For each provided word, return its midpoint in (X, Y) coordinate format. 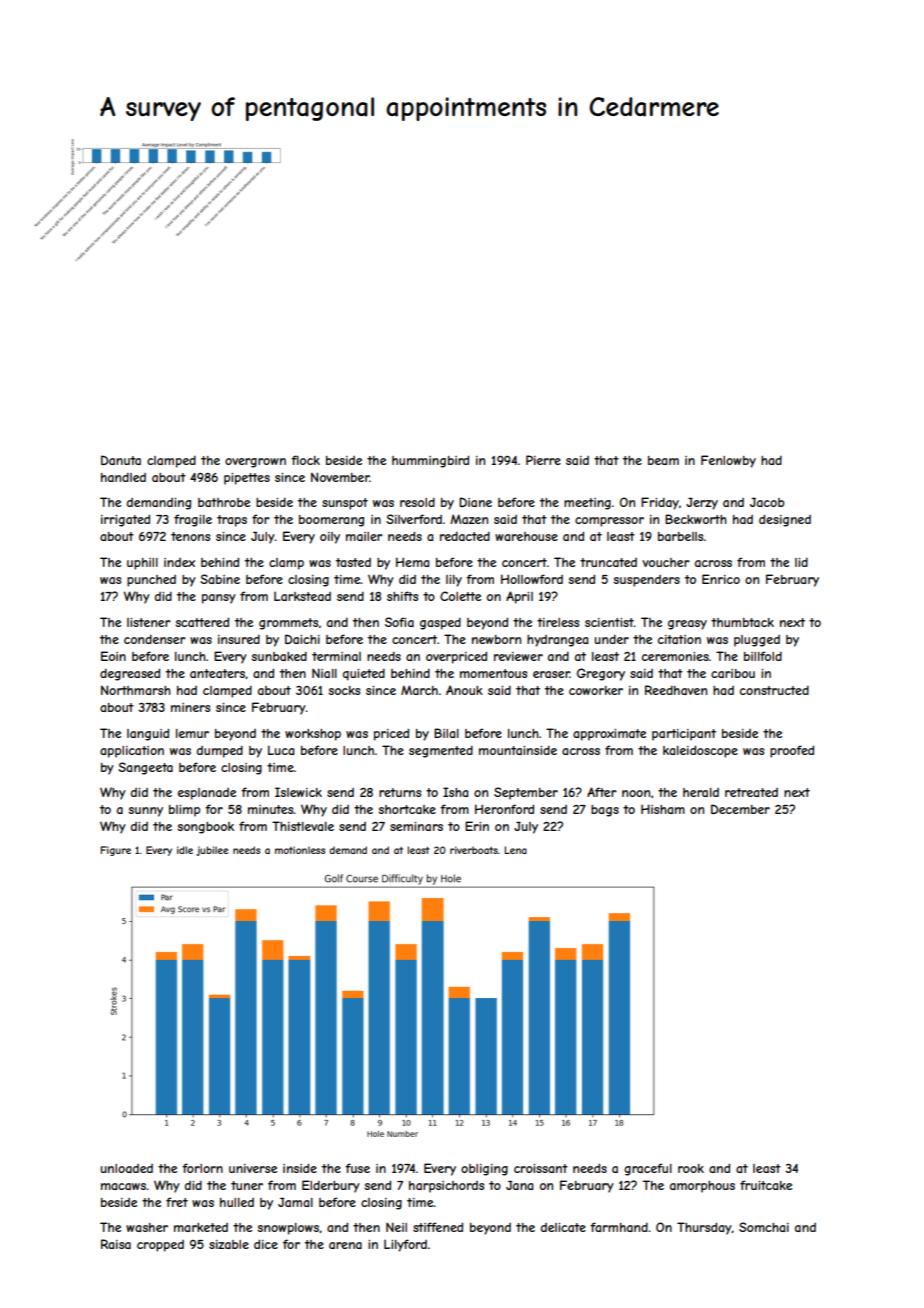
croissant (541, 1168)
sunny (145, 812)
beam (663, 460)
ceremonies (675, 656)
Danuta (121, 460)
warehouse (526, 536)
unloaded (126, 1168)
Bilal (446, 733)
